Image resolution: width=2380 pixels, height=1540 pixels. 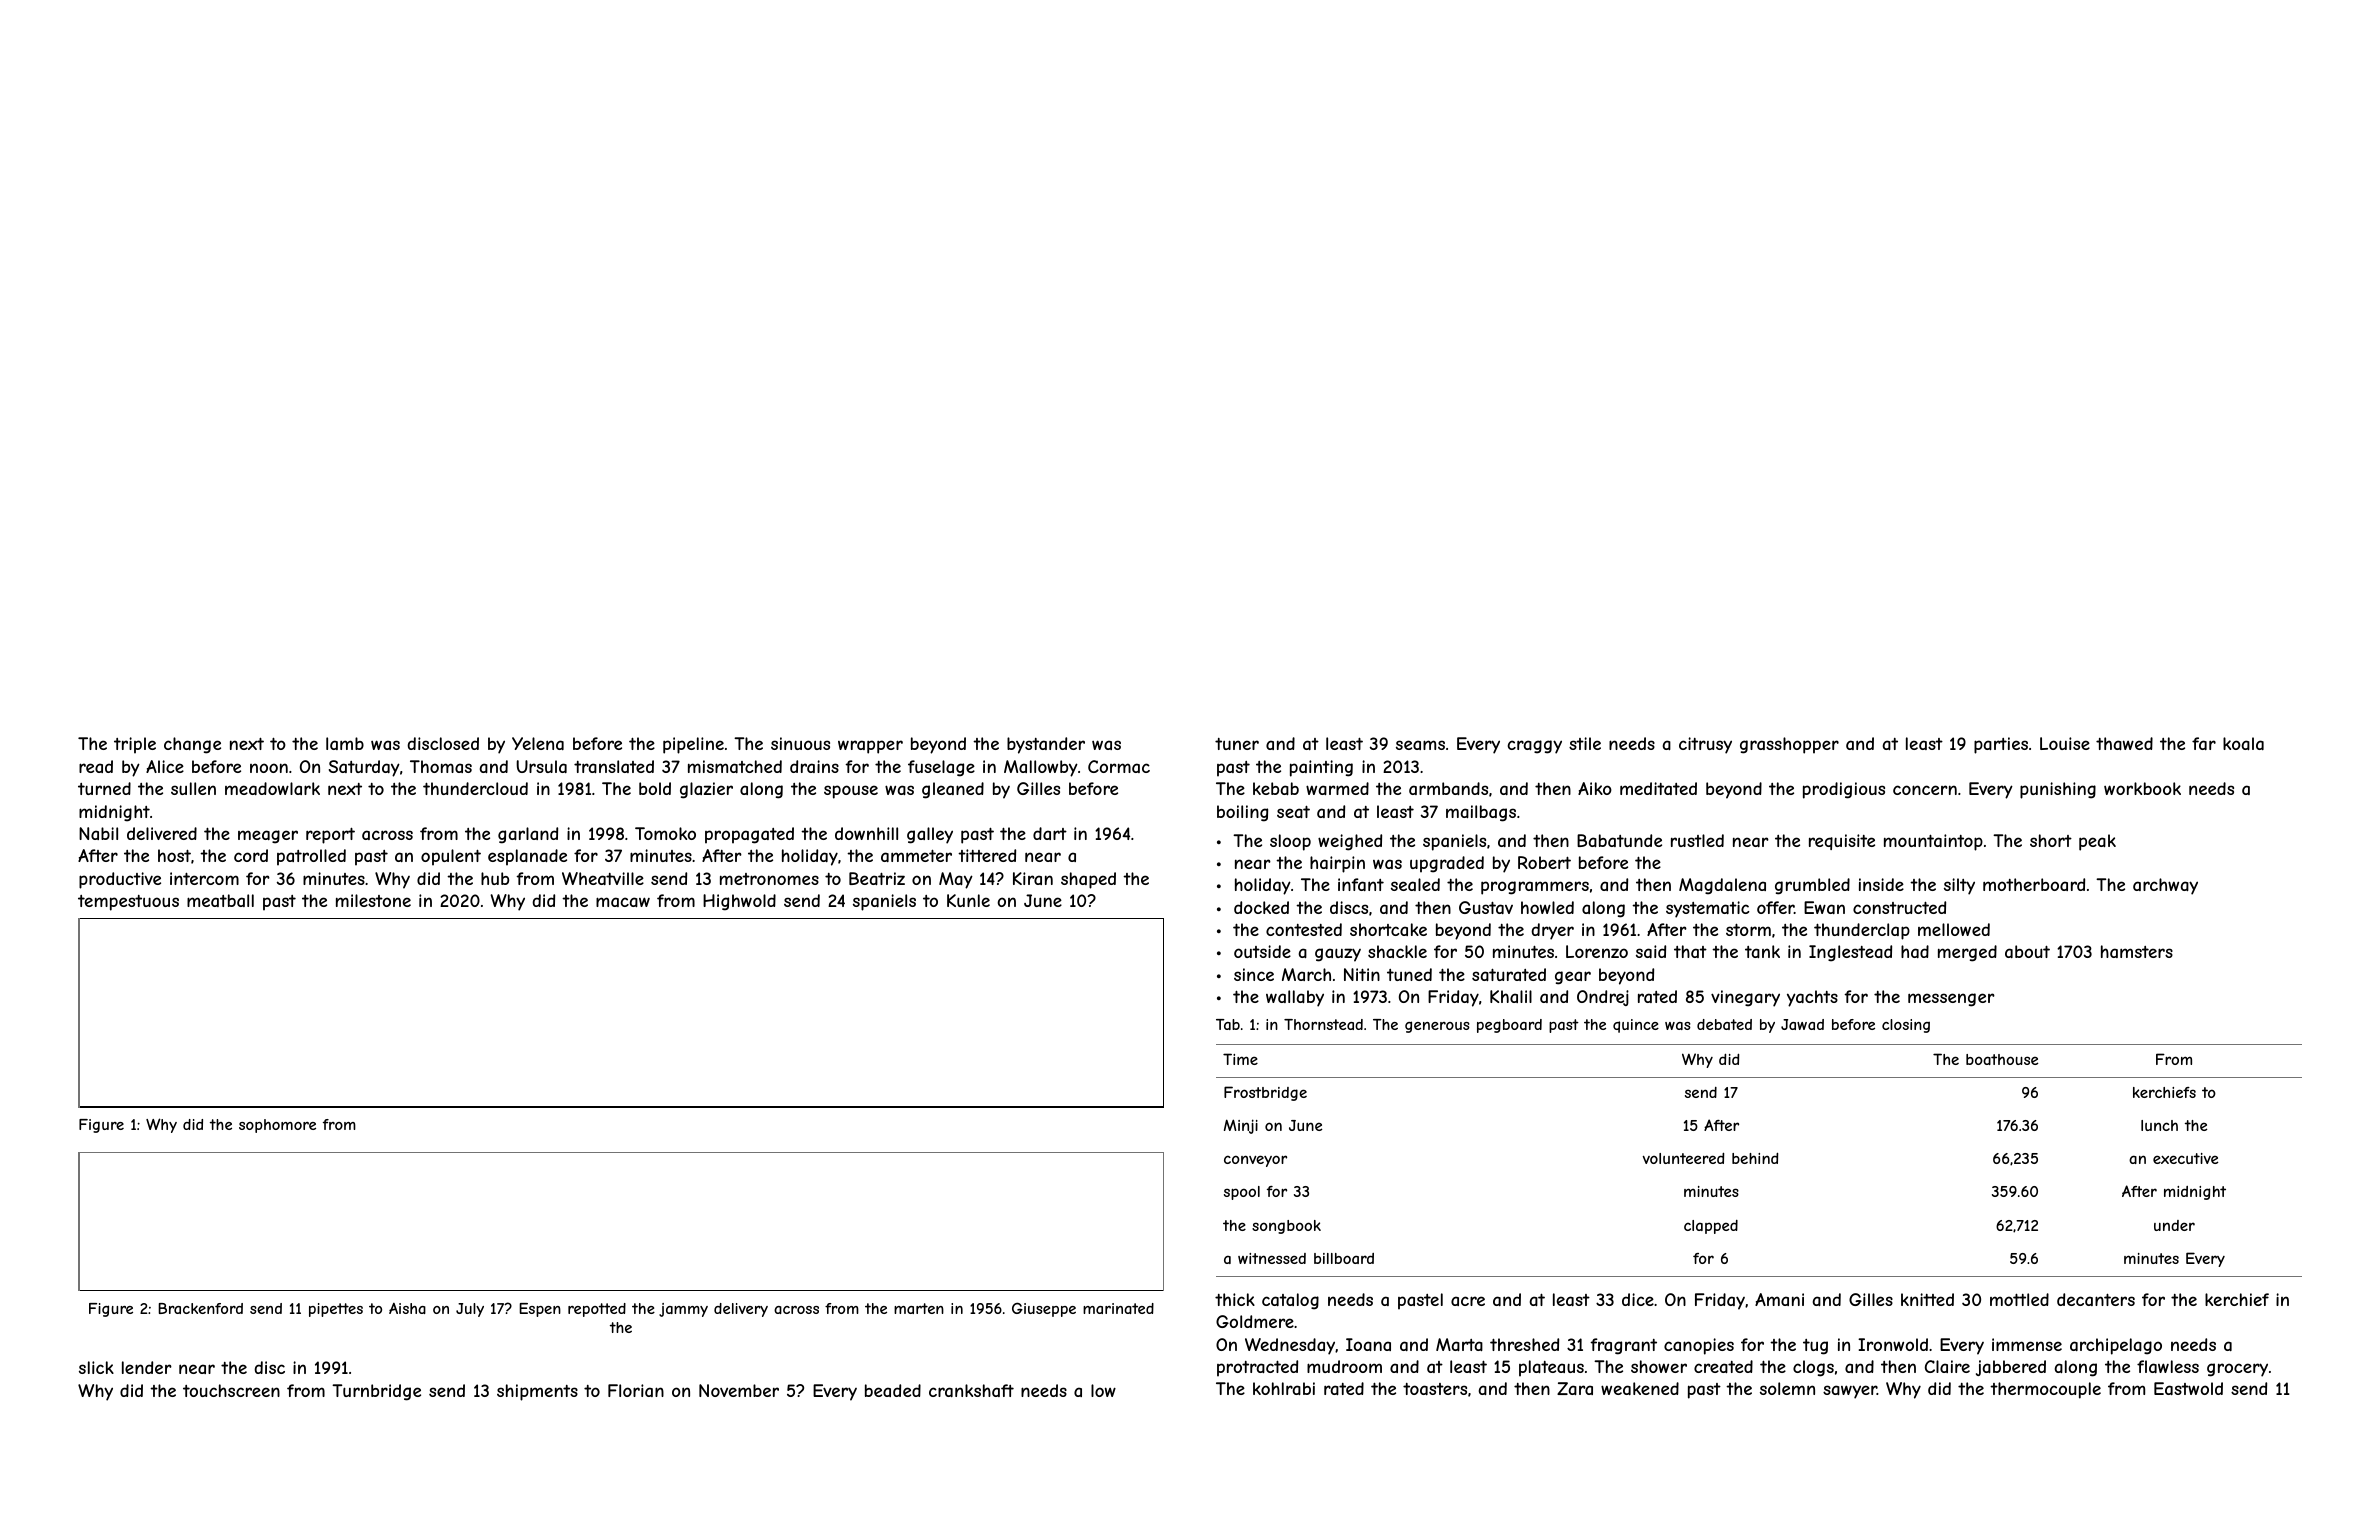 What do you see at coordinates (407, 1308) in the screenshot?
I see `Aisha` at bounding box center [407, 1308].
